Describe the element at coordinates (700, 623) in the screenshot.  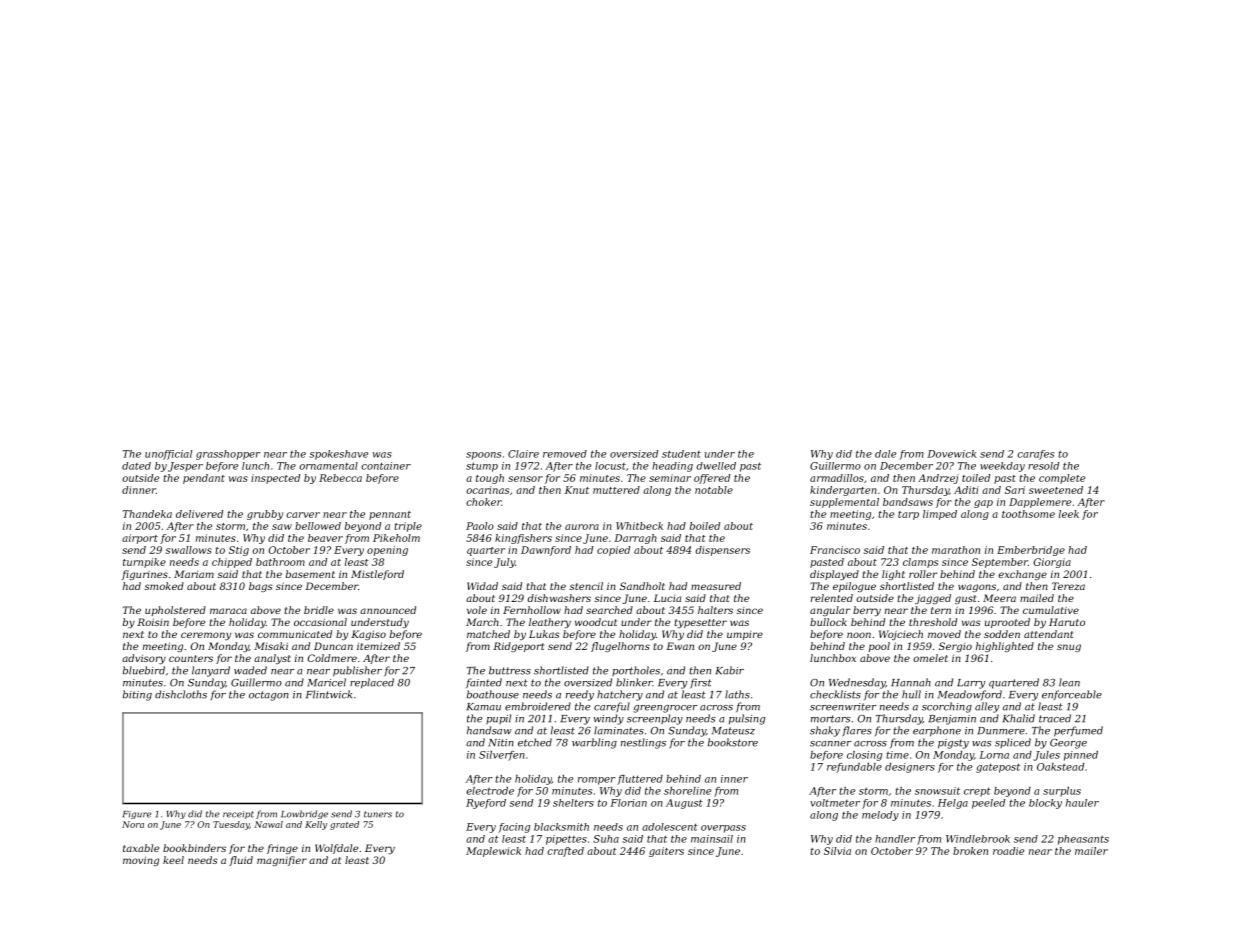
I see `typesetter` at that location.
